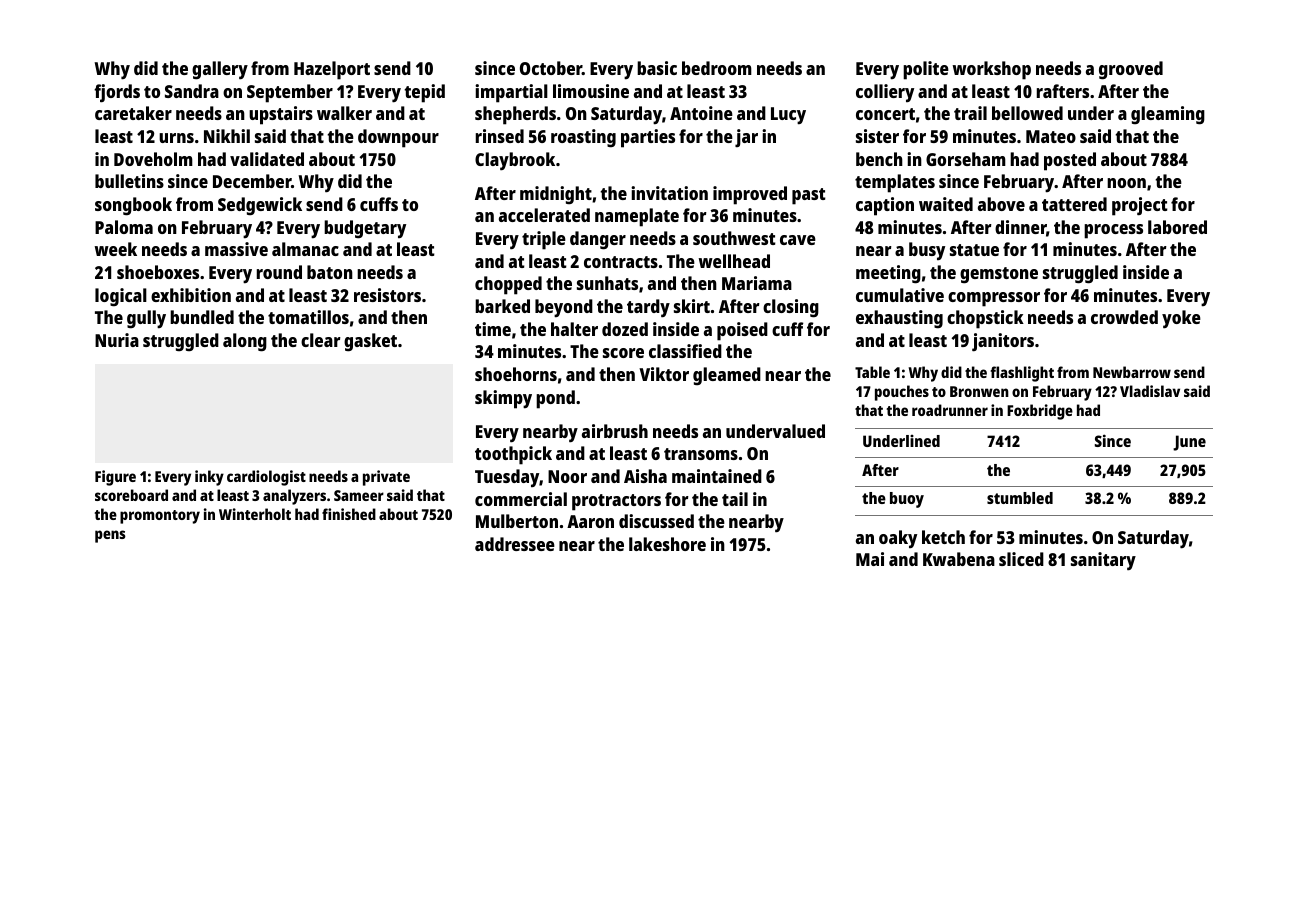 This page has height=924, width=1308. What do you see at coordinates (110, 536) in the page?
I see `pens` at bounding box center [110, 536].
